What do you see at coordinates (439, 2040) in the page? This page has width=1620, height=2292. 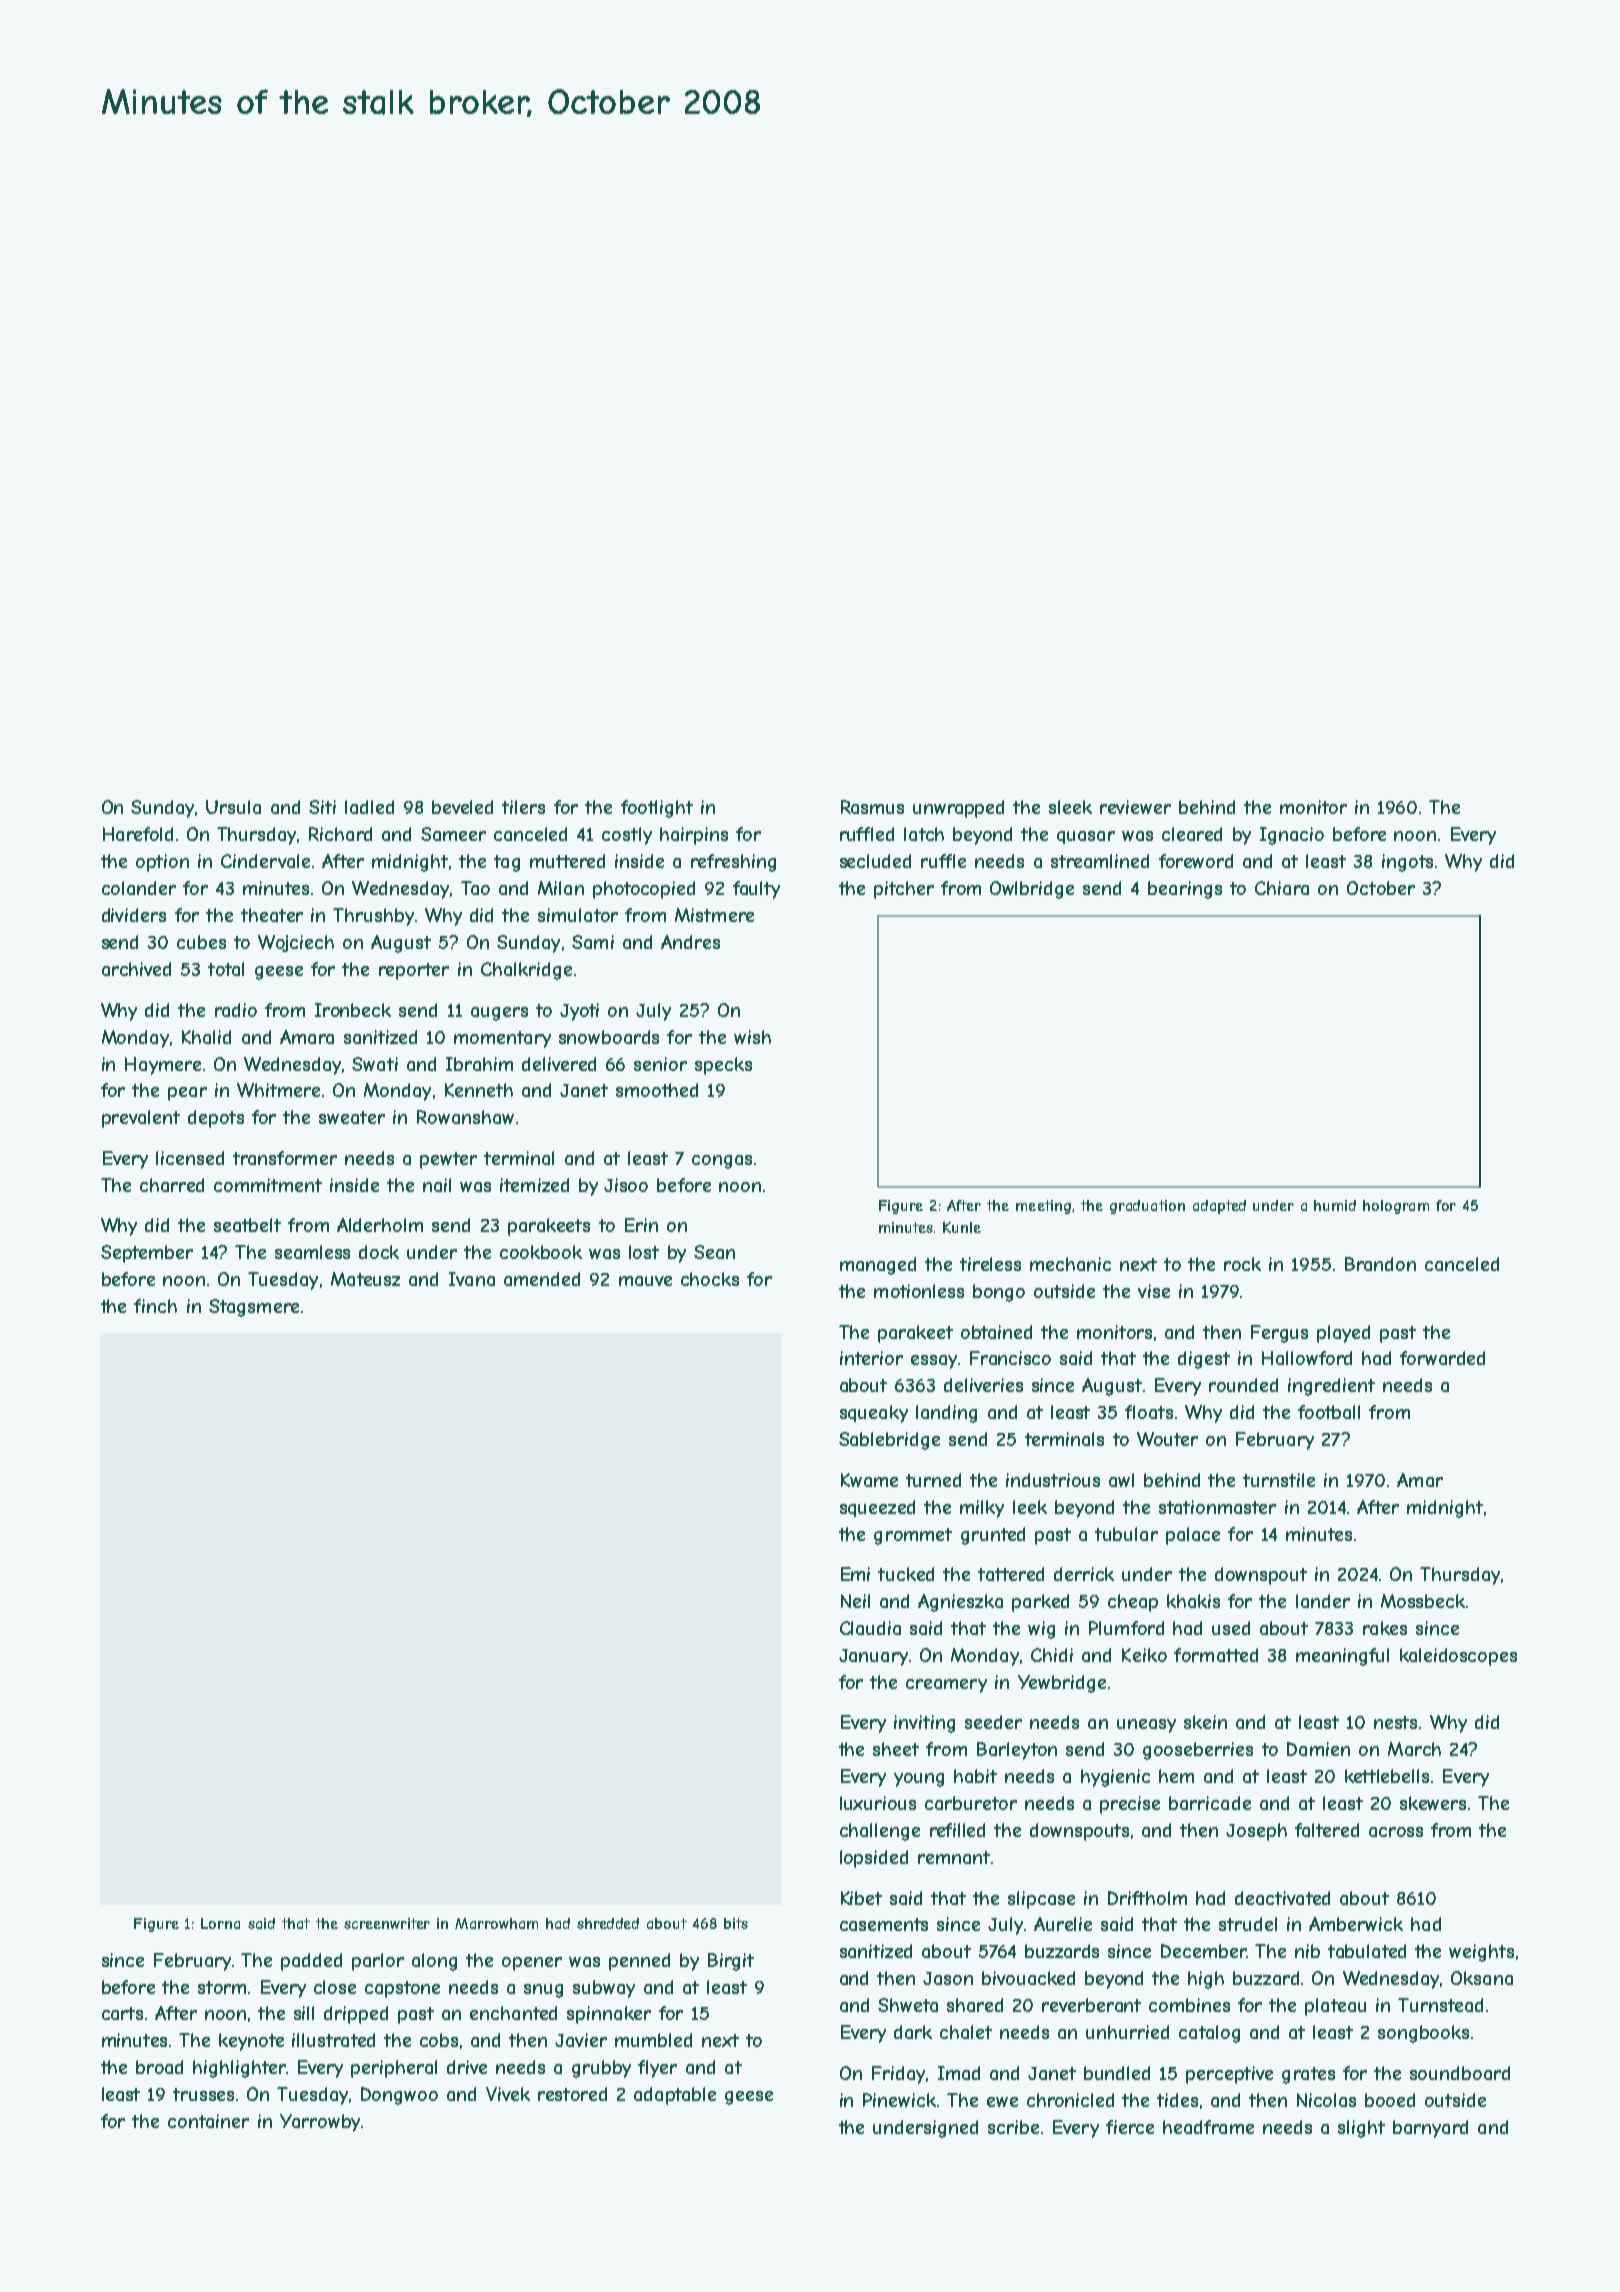 I see `cobs` at bounding box center [439, 2040].
